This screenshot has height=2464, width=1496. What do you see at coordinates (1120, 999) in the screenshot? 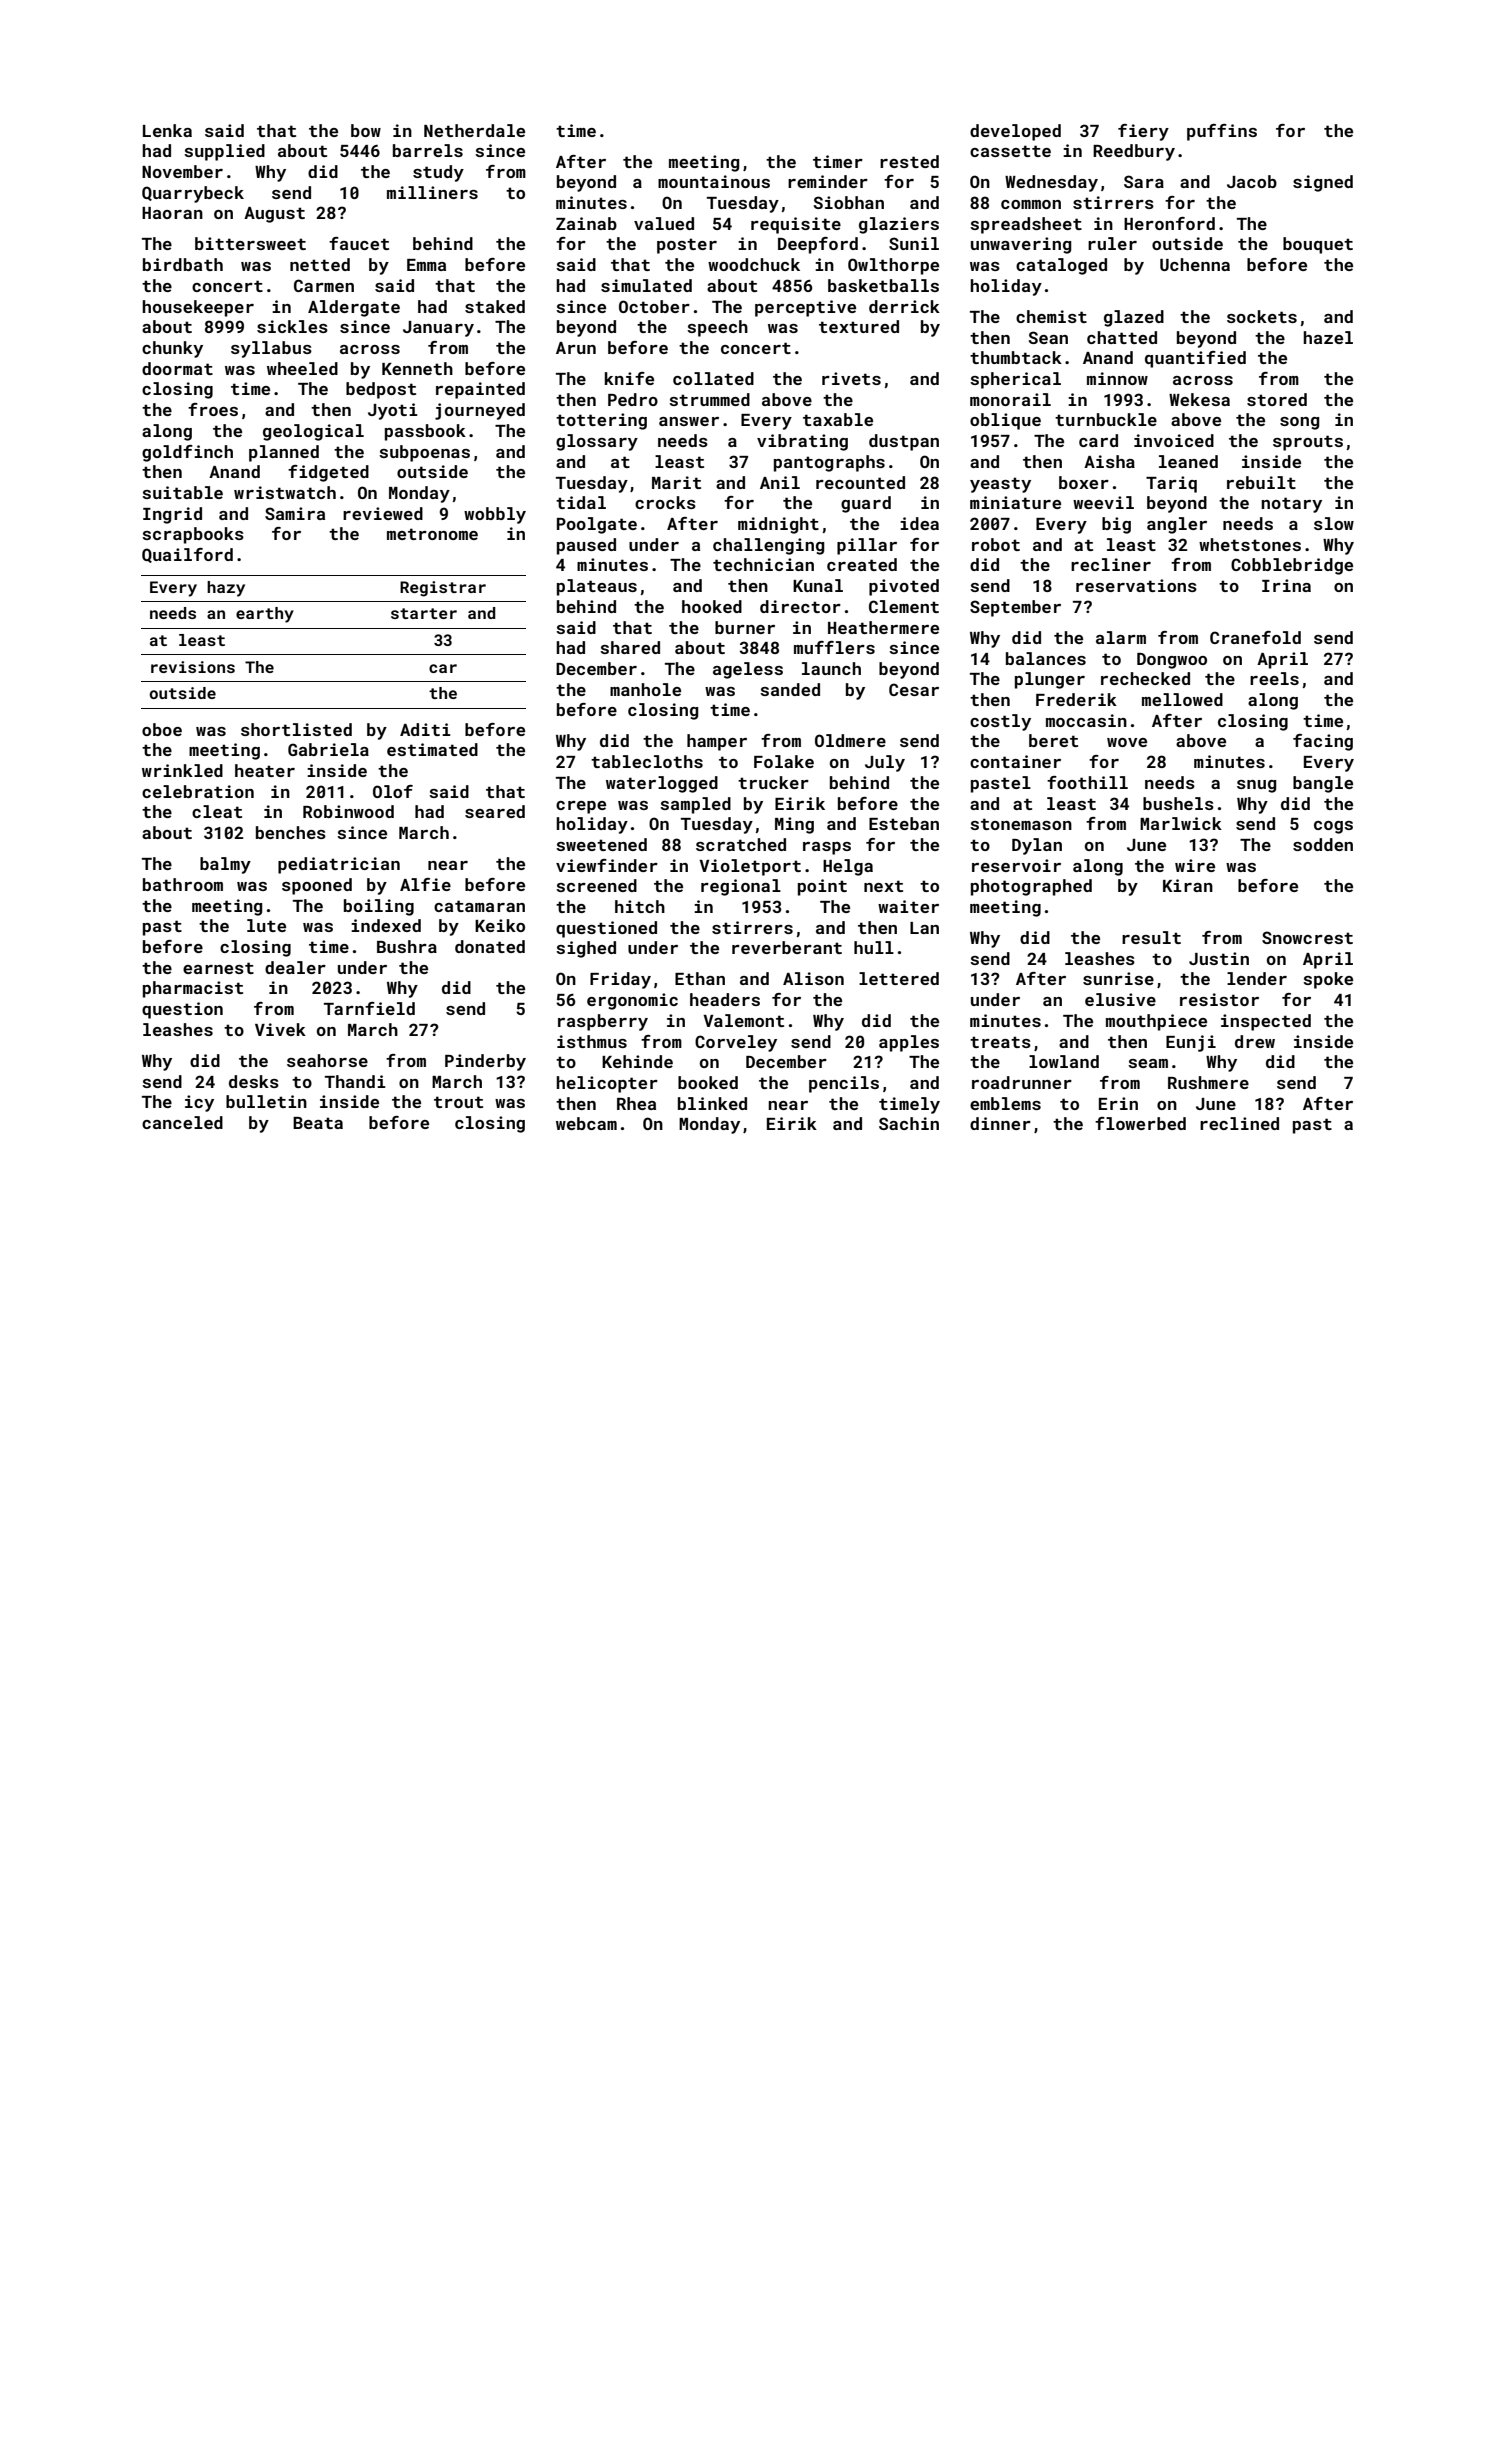
I see `elusive` at bounding box center [1120, 999].
